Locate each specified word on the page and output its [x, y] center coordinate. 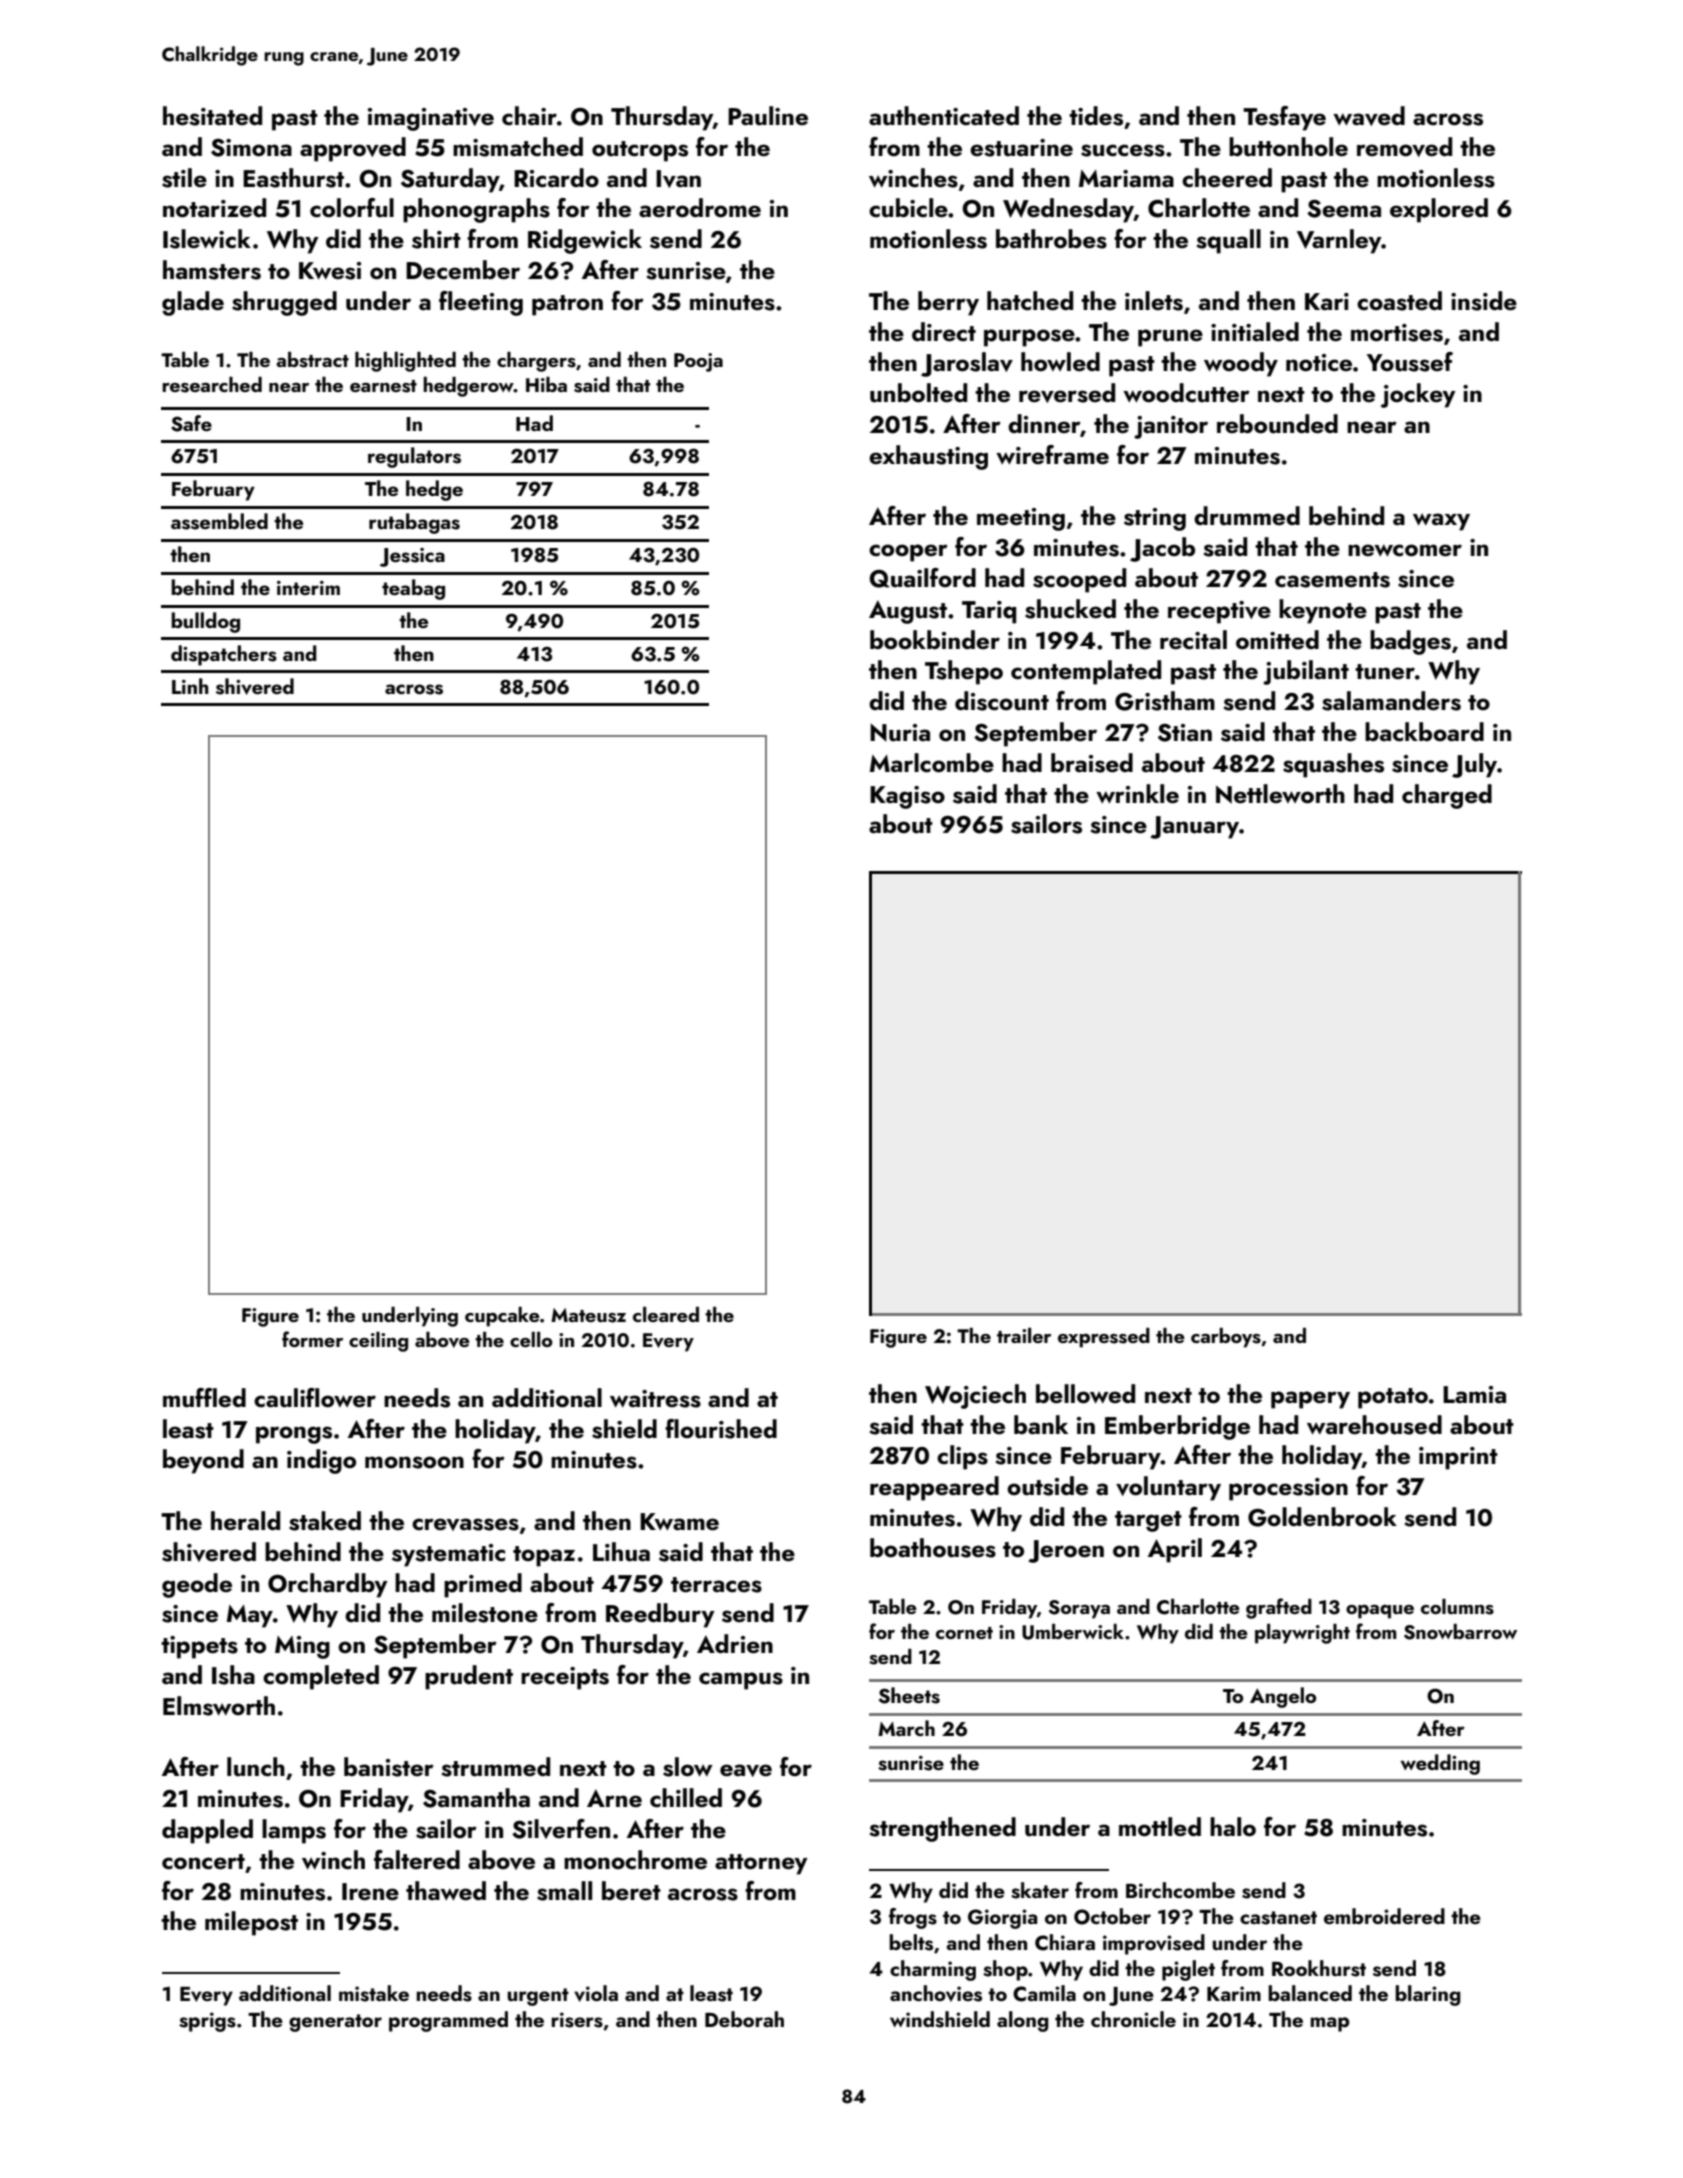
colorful [352, 208]
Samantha [476, 1798]
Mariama [1126, 178]
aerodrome [700, 207]
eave [746, 1770]
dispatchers [224, 655]
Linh [190, 686]
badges [1410, 642]
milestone [485, 1613]
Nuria [900, 733]
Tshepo [964, 672]
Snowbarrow [1460, 1632]
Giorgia [1002, 1919]
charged [1447, 796]
